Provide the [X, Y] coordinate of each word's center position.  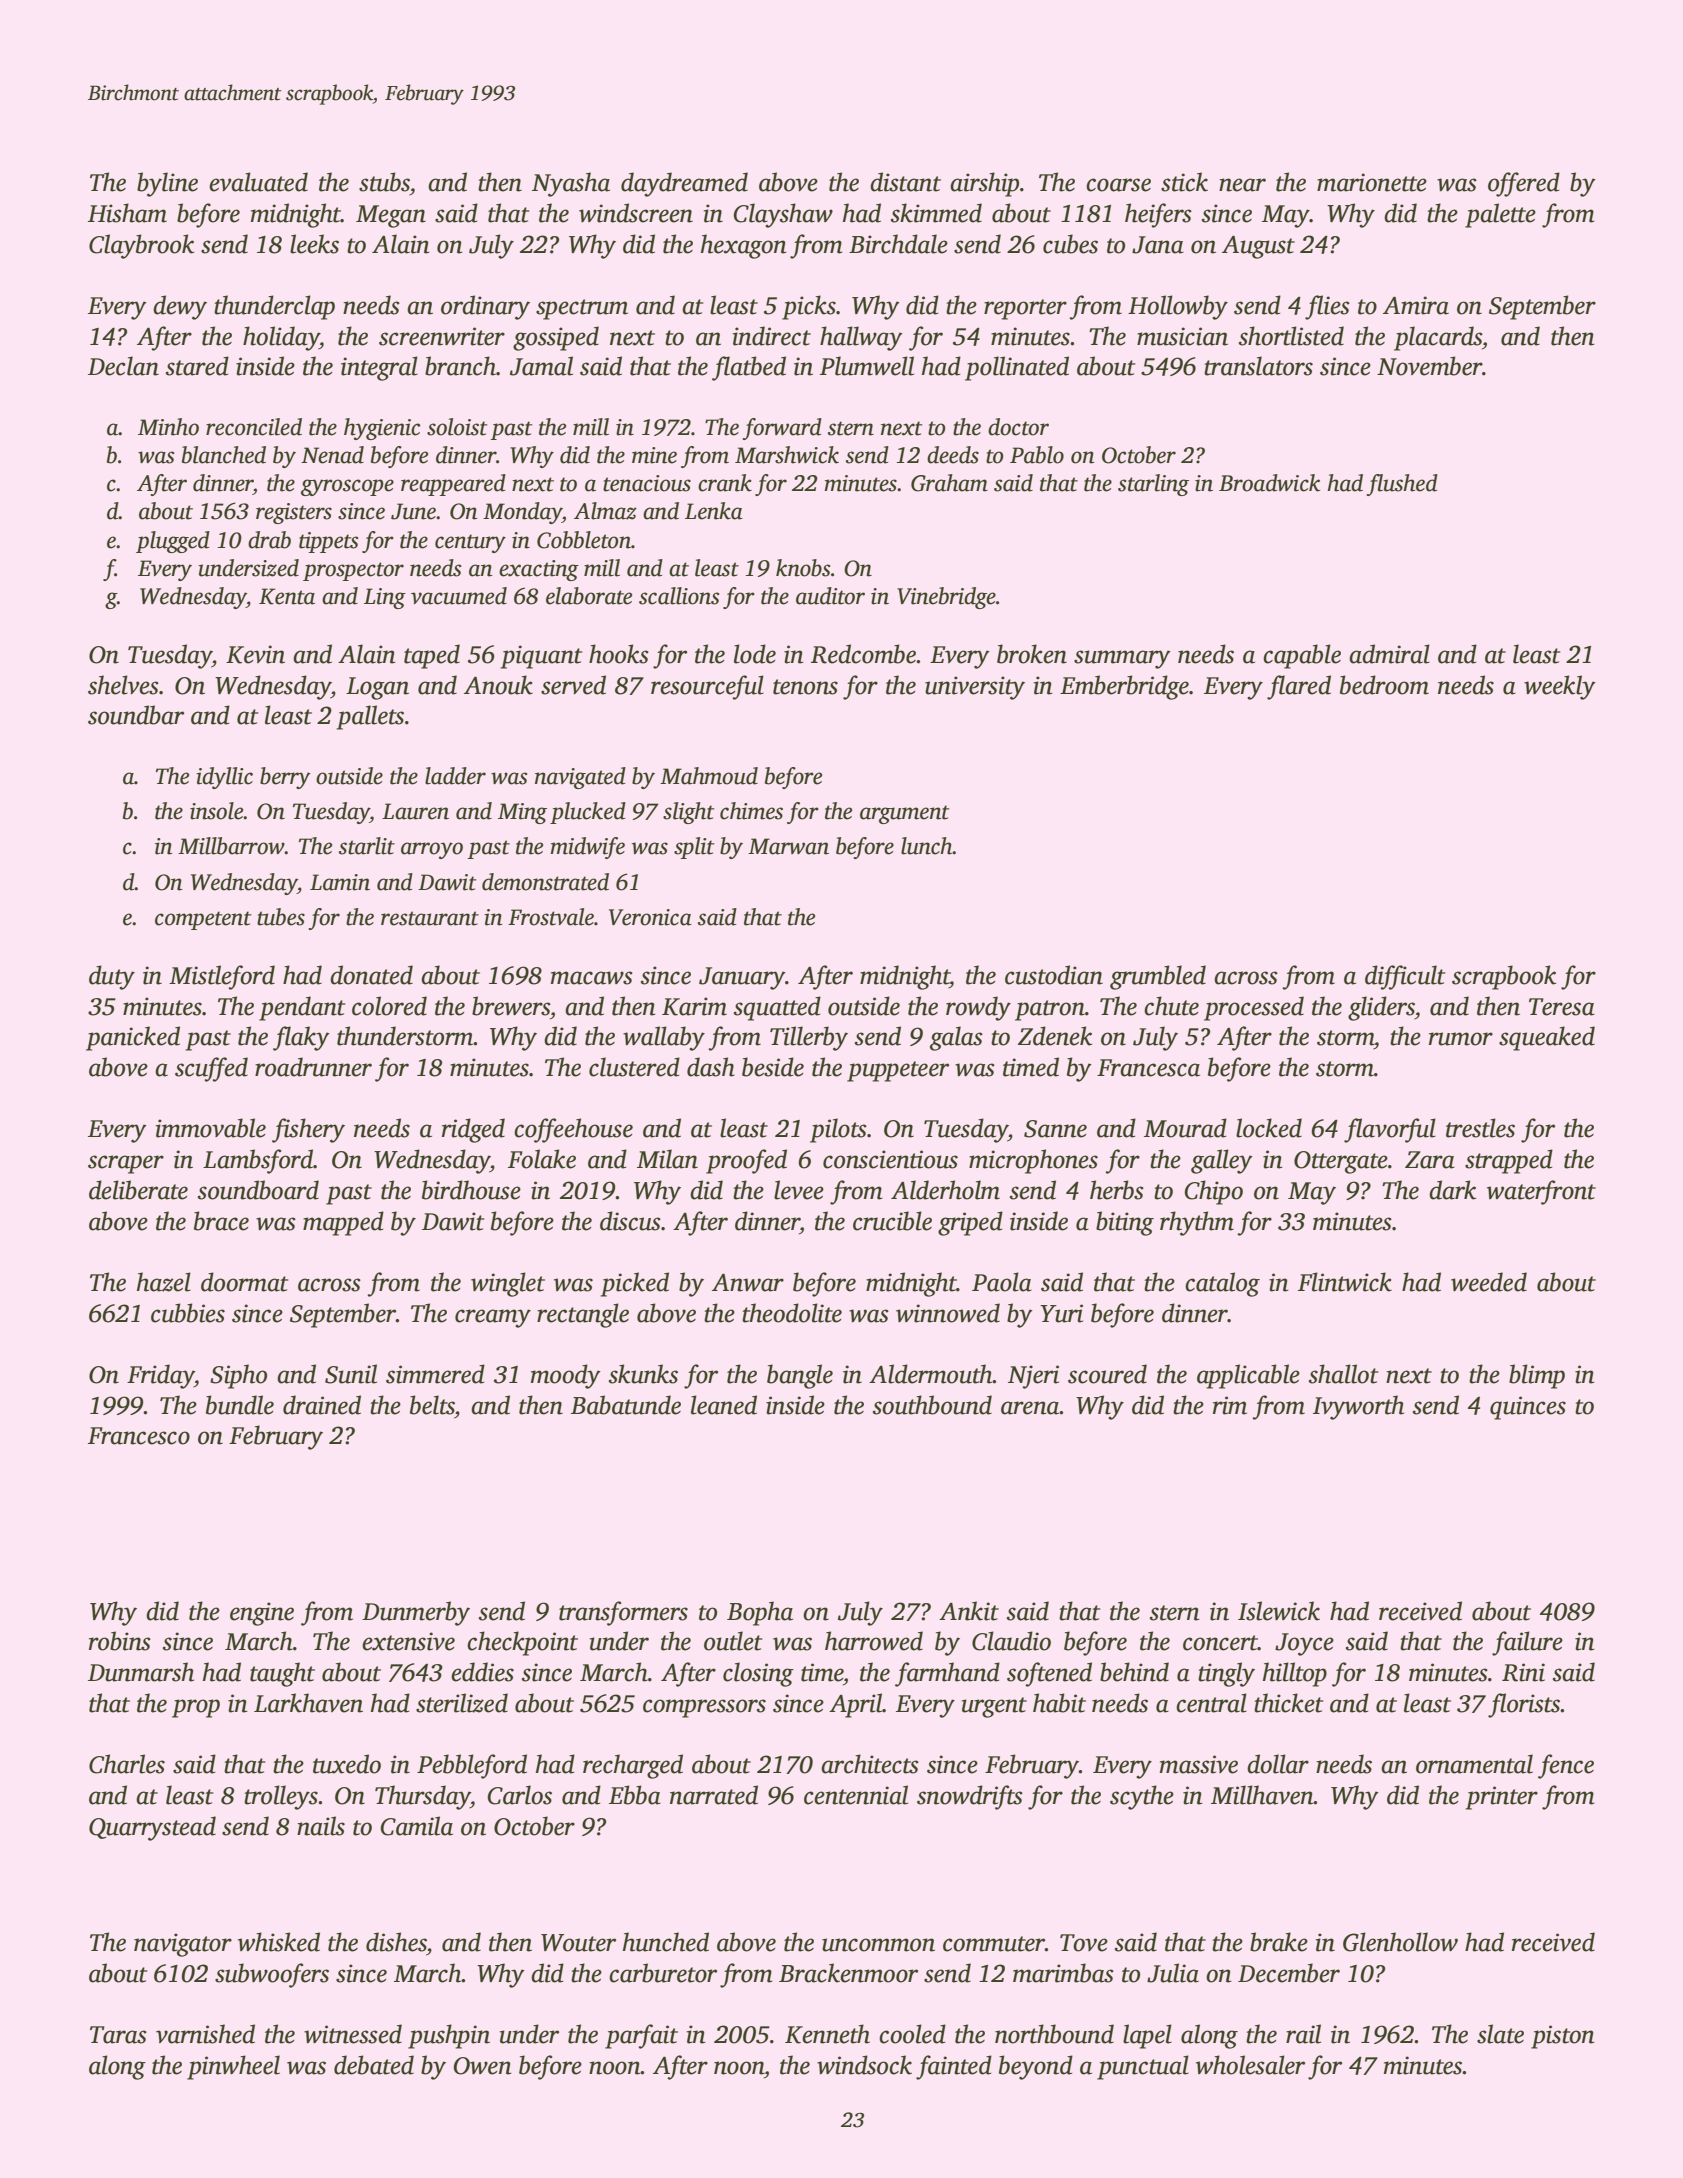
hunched [666, 1942]
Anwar [748, 1283]
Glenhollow [1400, 1942]
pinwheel [233, 2067]
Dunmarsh [141, 1672]
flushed [1402, 485]
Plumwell [867, 366]
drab [269, 540]
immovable [211, 1128]
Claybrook [141, 246]
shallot [1343, 1374]
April [856, 1705]
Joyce [1304, 1644]
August [1258, 247]
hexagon [744, 246]
